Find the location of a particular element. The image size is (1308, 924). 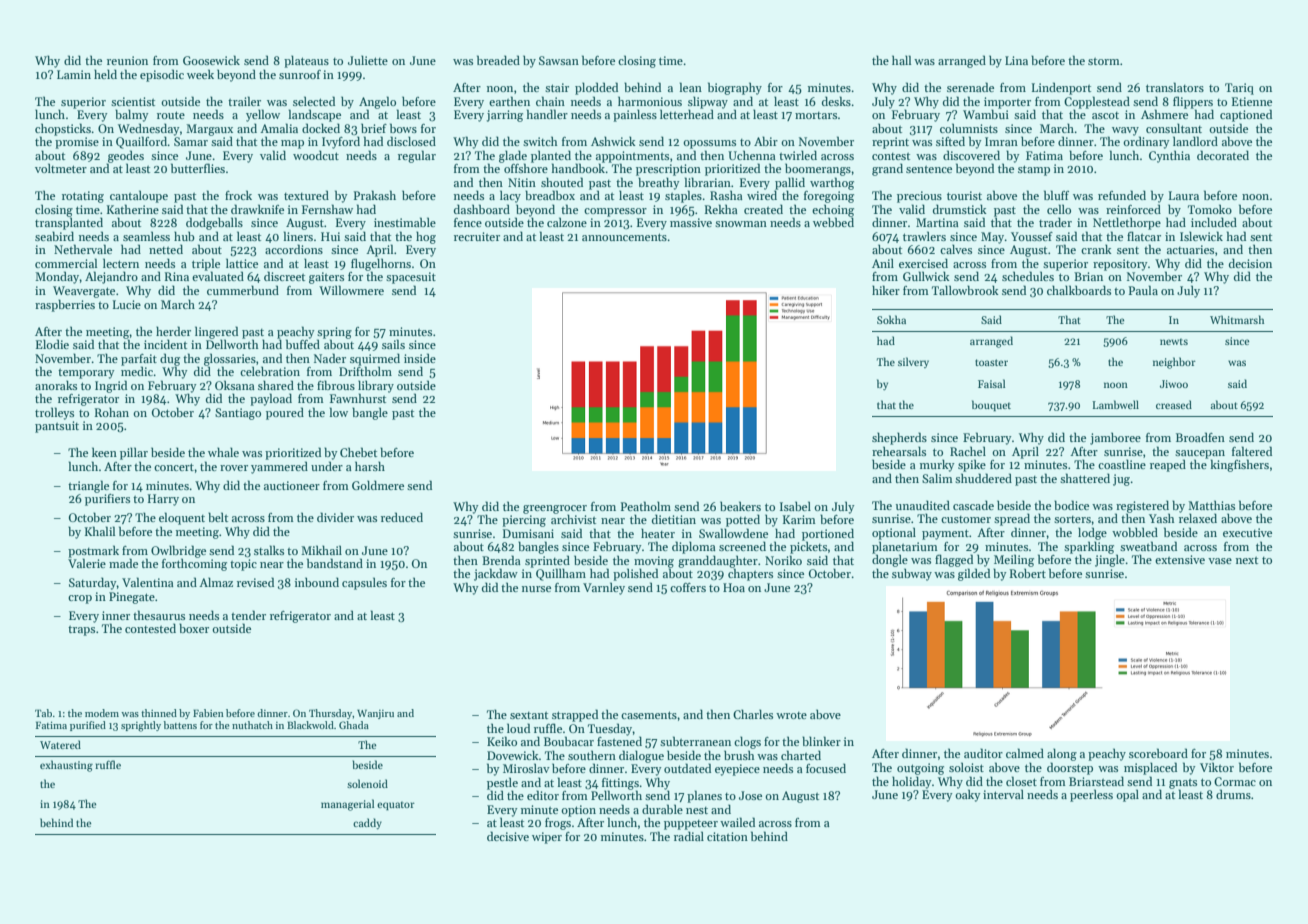

Elodie is located at coordinates (52, 344).
